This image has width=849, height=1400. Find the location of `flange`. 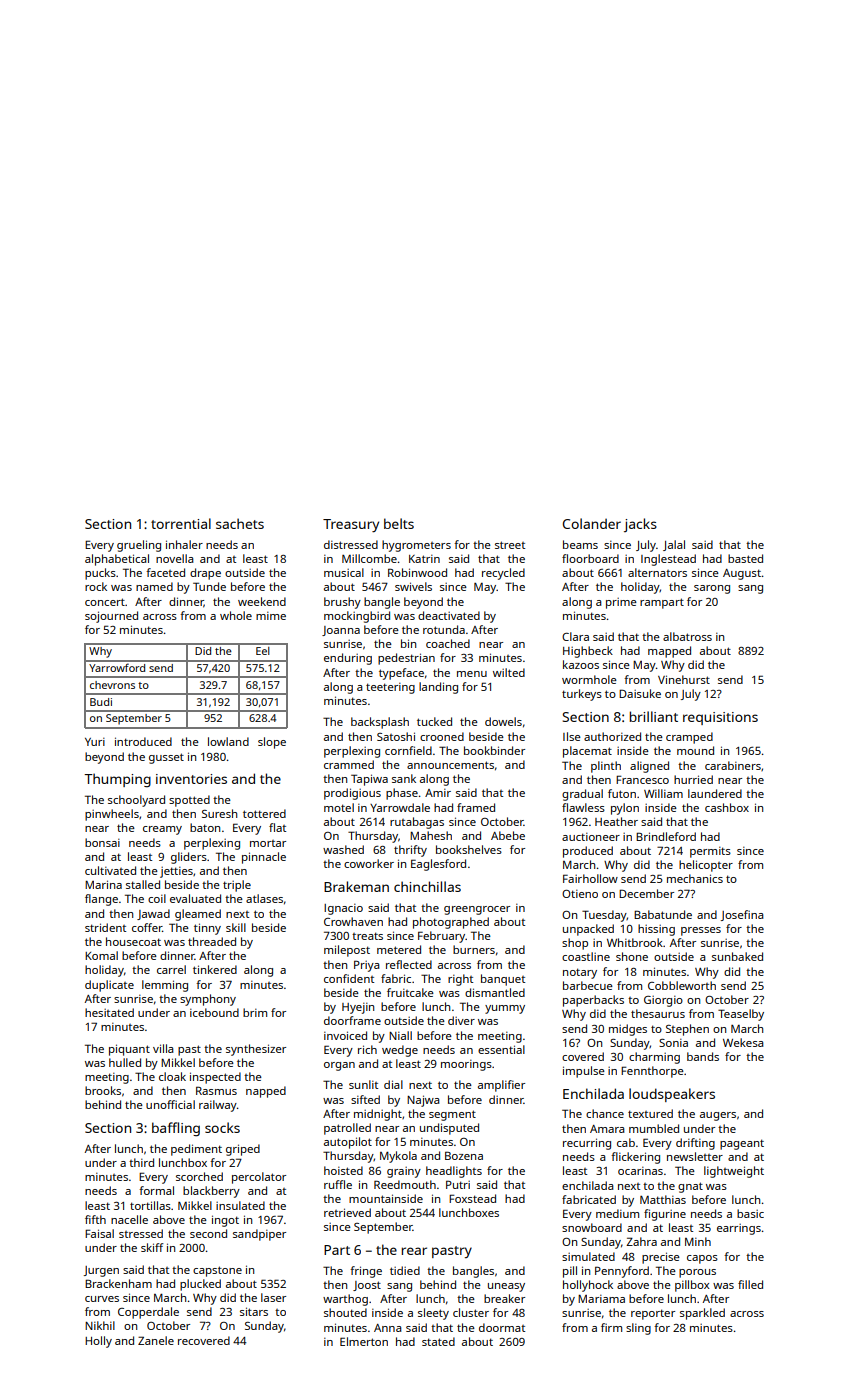

flange is located at coordinates (101, 900).
